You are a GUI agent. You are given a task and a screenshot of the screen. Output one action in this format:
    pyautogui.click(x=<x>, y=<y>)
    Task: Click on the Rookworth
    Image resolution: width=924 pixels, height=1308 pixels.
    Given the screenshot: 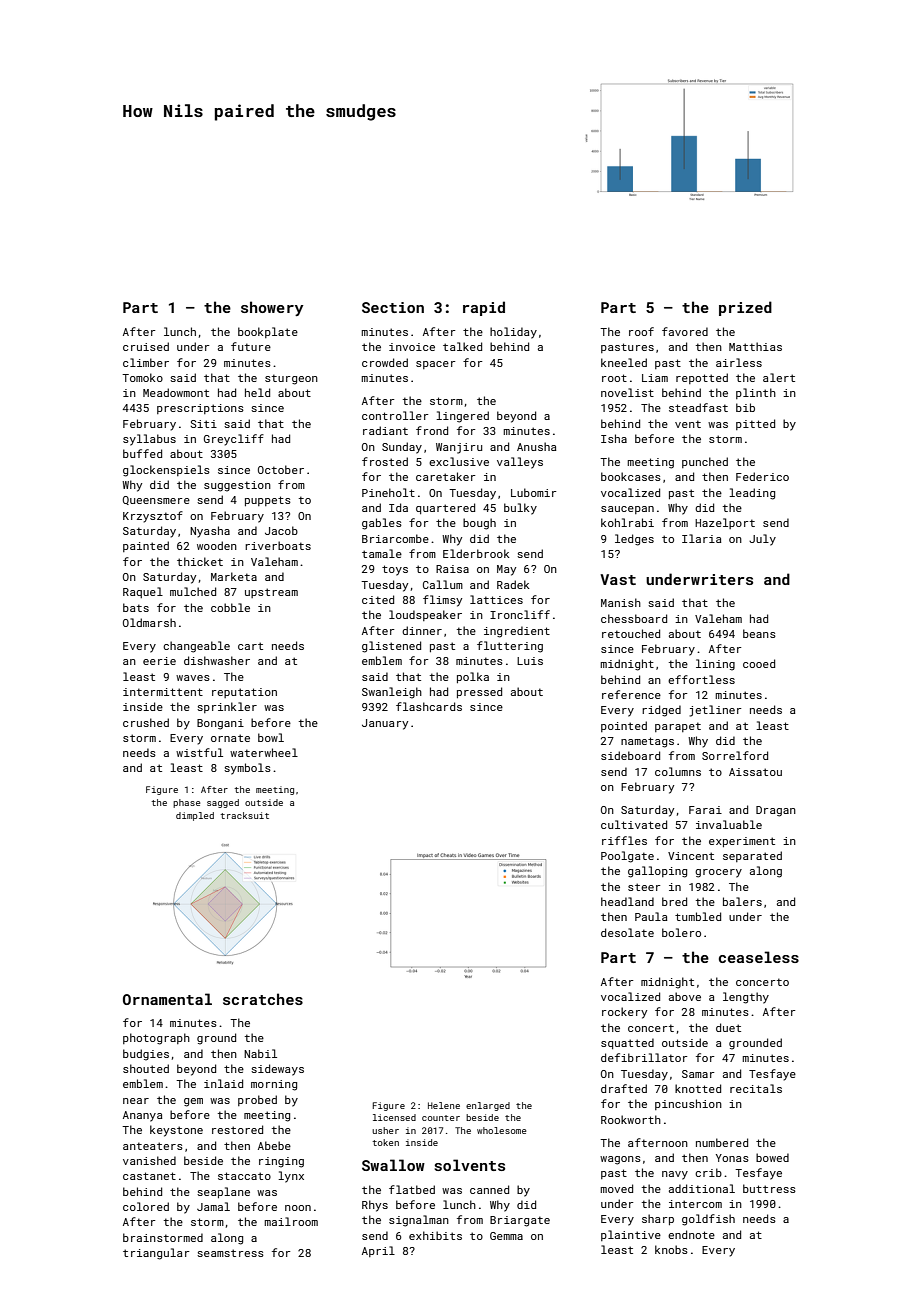 What is the action you would take?
    pyautogui.click(x=631, y=1119)
